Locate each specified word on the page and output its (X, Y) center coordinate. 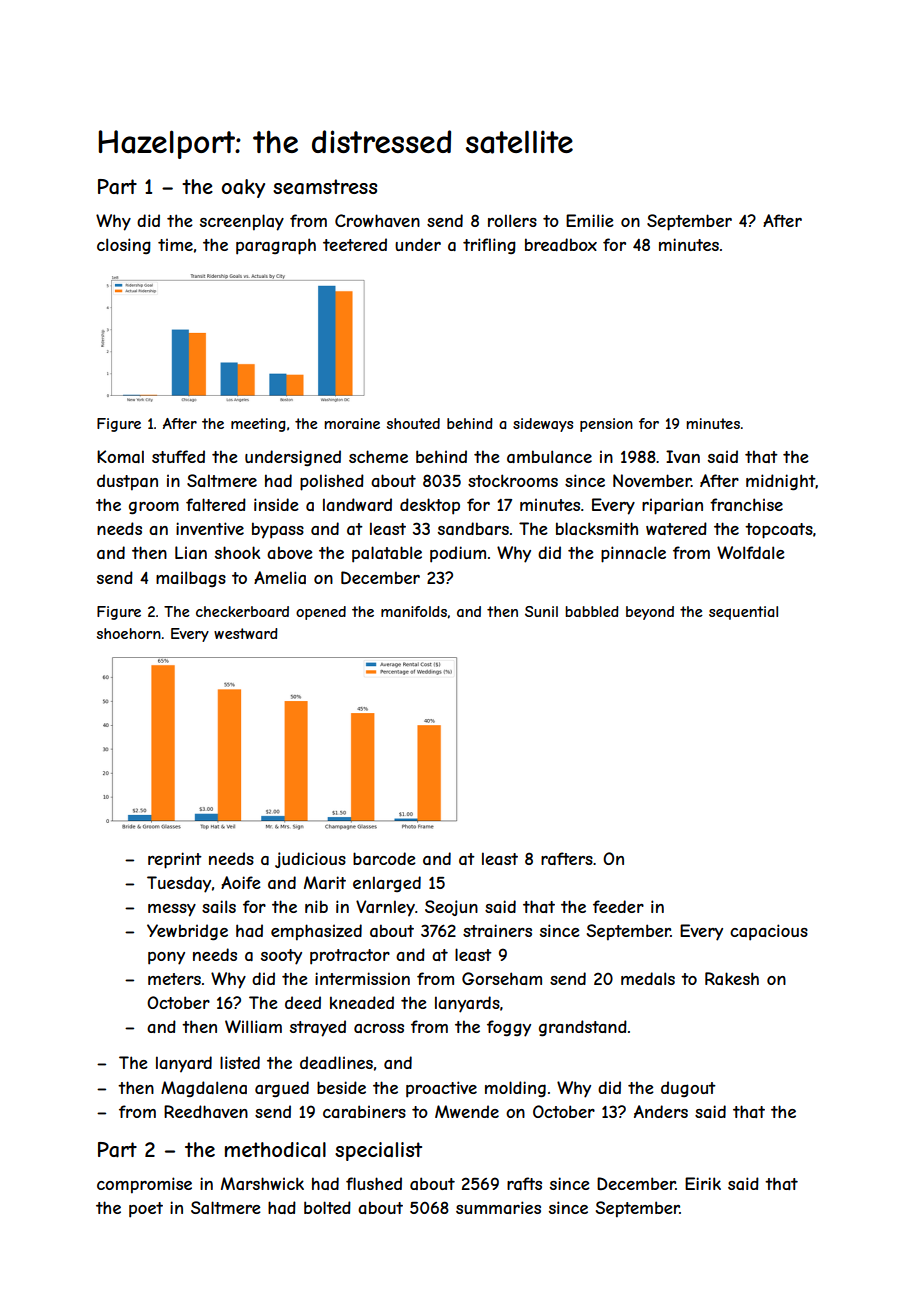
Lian (191, 552)
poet (146, 1210)
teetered (355, 244)
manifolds (414, 611)
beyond (650, 613)
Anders (661, 1111)
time (175, 244)
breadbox (561, 244)
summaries (498, 1207)
